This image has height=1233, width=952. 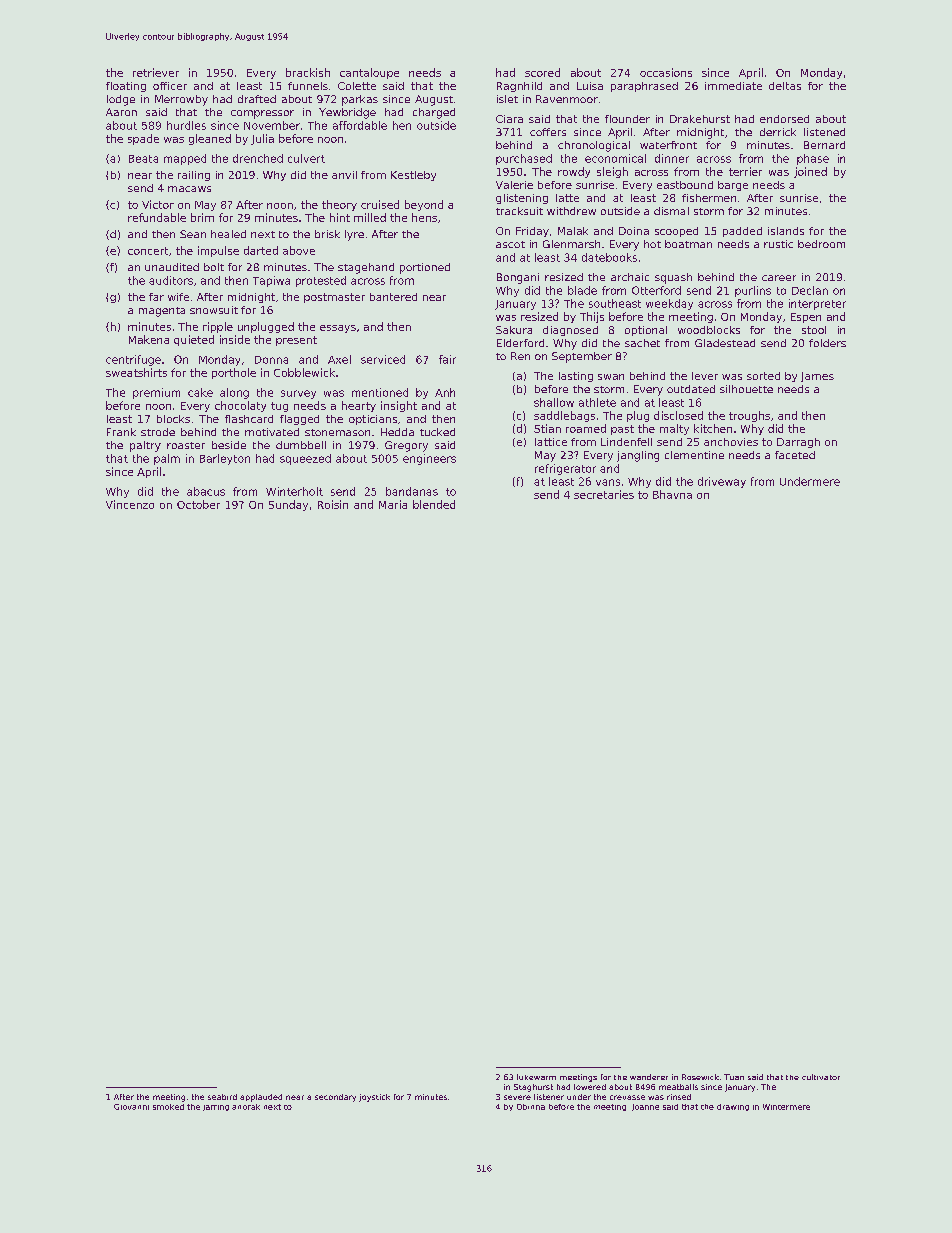 I want to click on Ravenmoor, so click(x=567, y=99).
